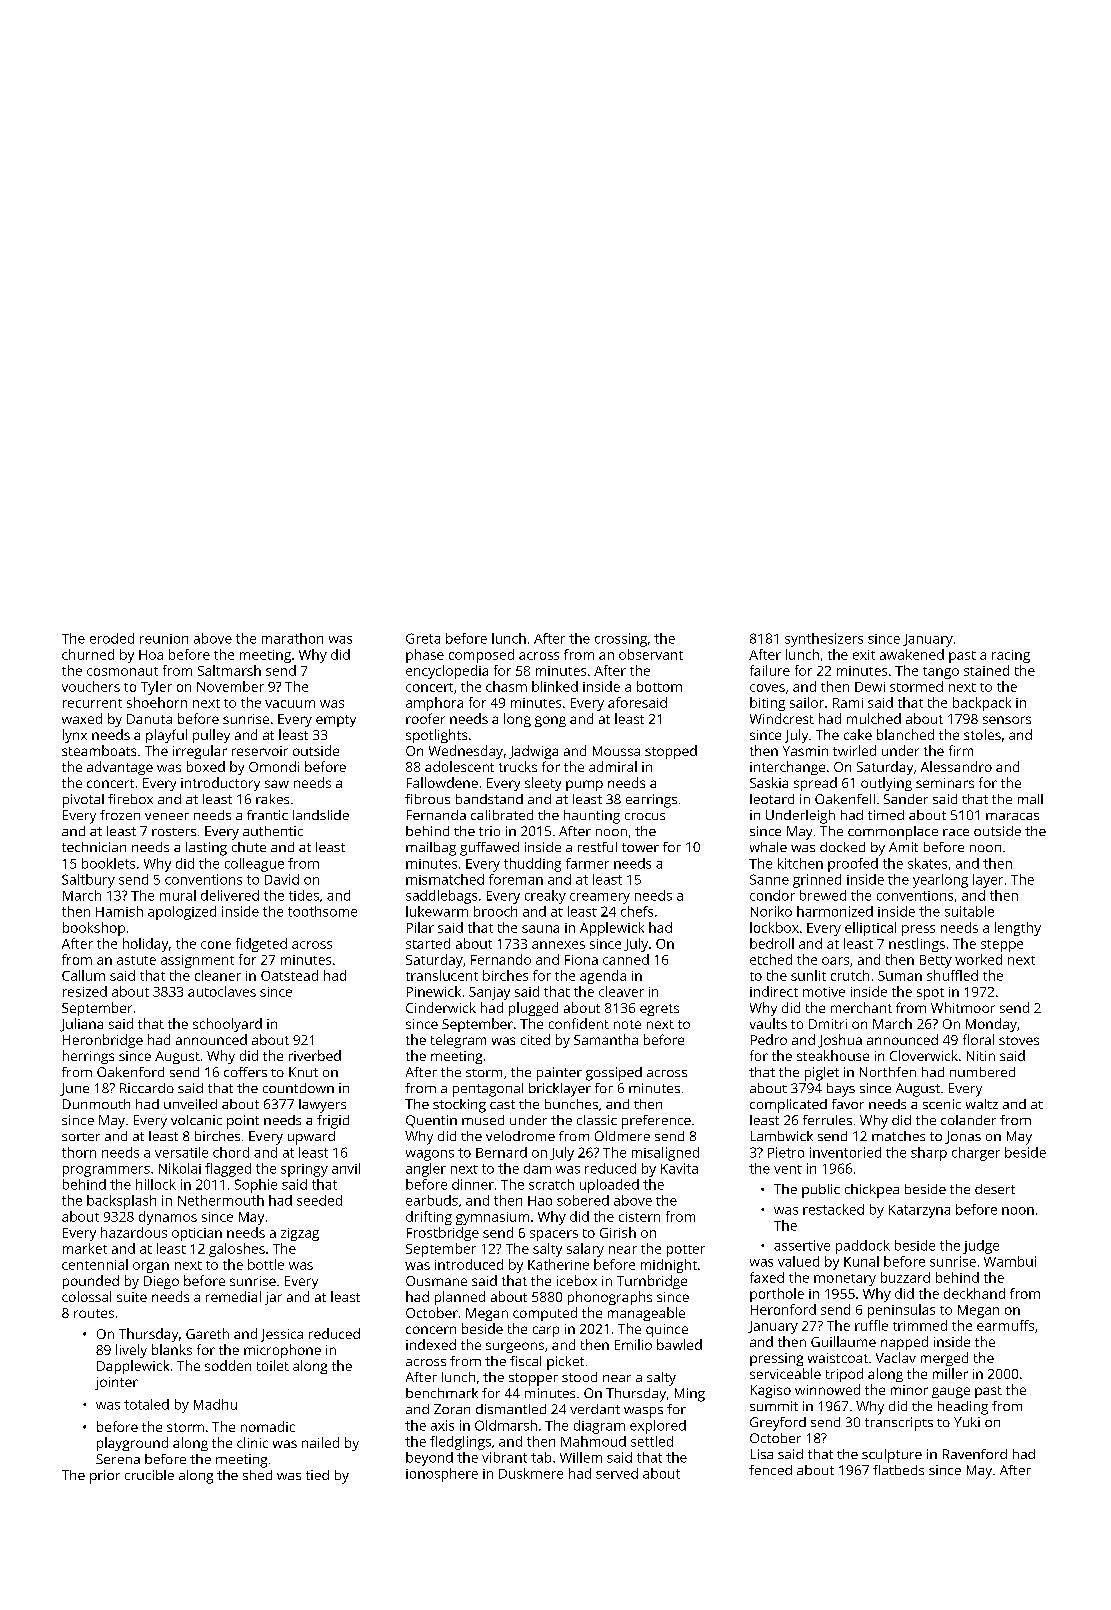 The height and width of the document is (1610, 1111). I want to click on shed, so click(257, 1475).
